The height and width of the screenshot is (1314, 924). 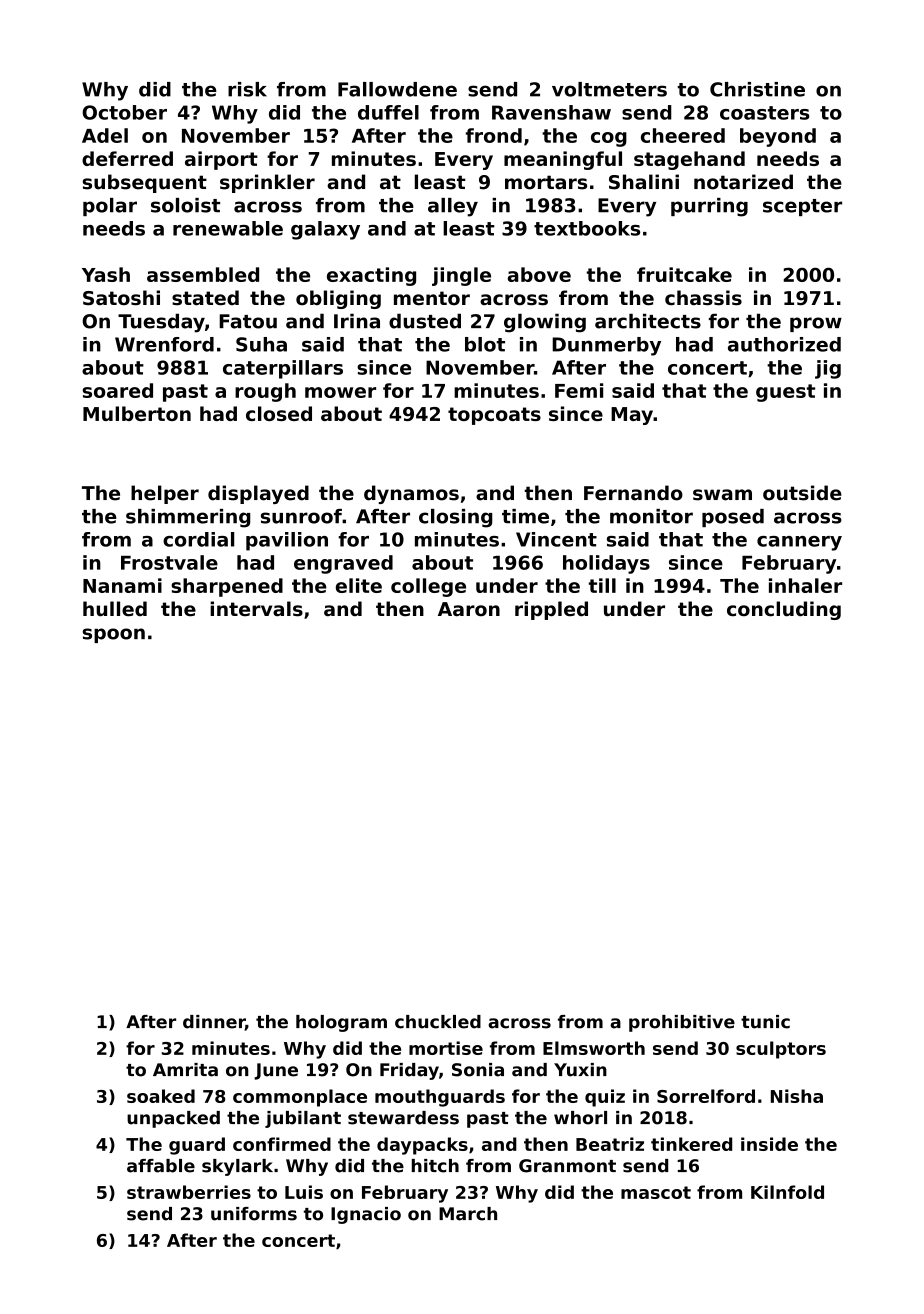 I want to click on spoon, so click(x=114, y=635).
